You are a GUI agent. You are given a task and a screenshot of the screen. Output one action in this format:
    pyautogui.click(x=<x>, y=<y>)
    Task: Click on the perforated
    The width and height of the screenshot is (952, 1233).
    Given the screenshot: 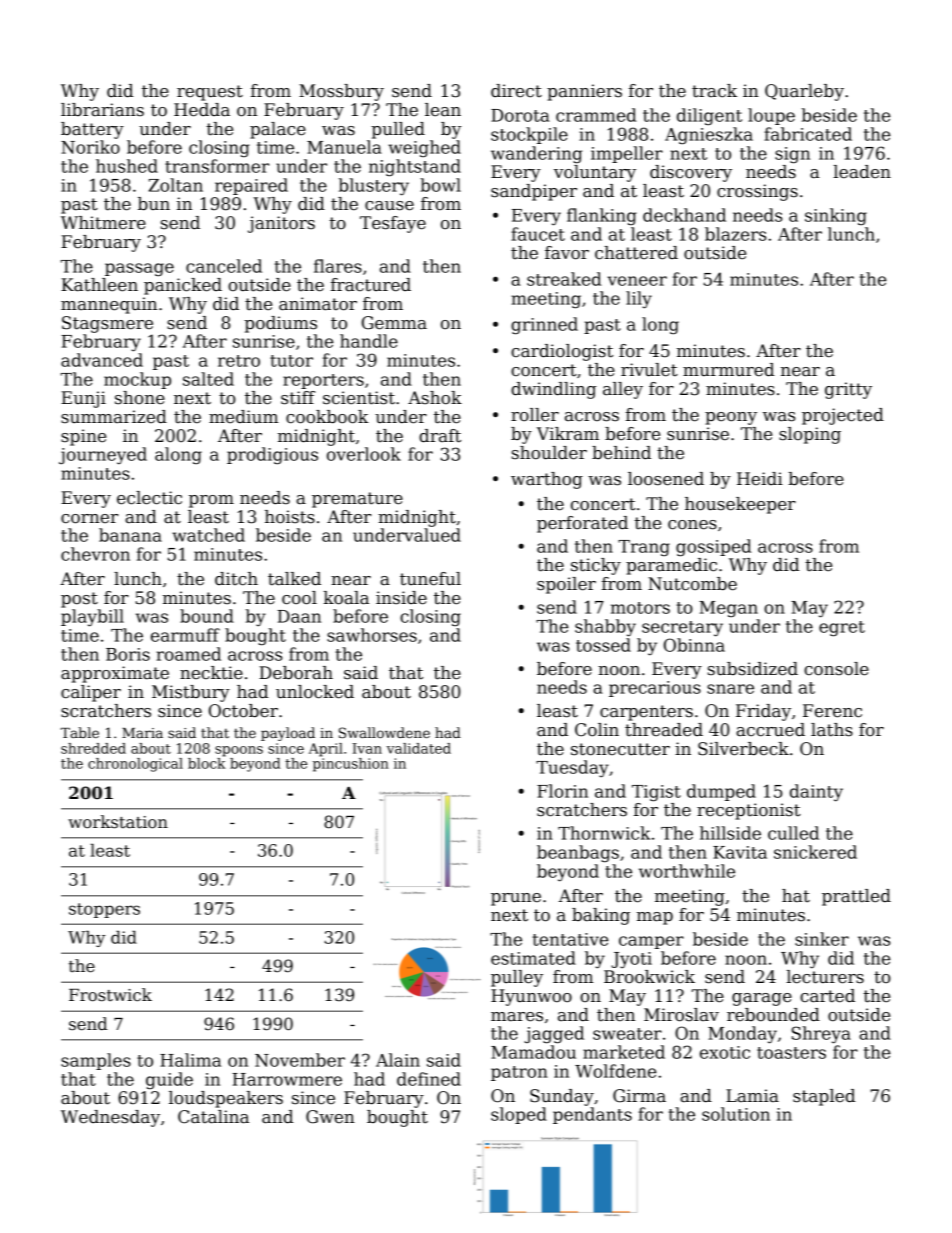 What is the action you would take?
    pyautogui.click(x=582, y=524)
